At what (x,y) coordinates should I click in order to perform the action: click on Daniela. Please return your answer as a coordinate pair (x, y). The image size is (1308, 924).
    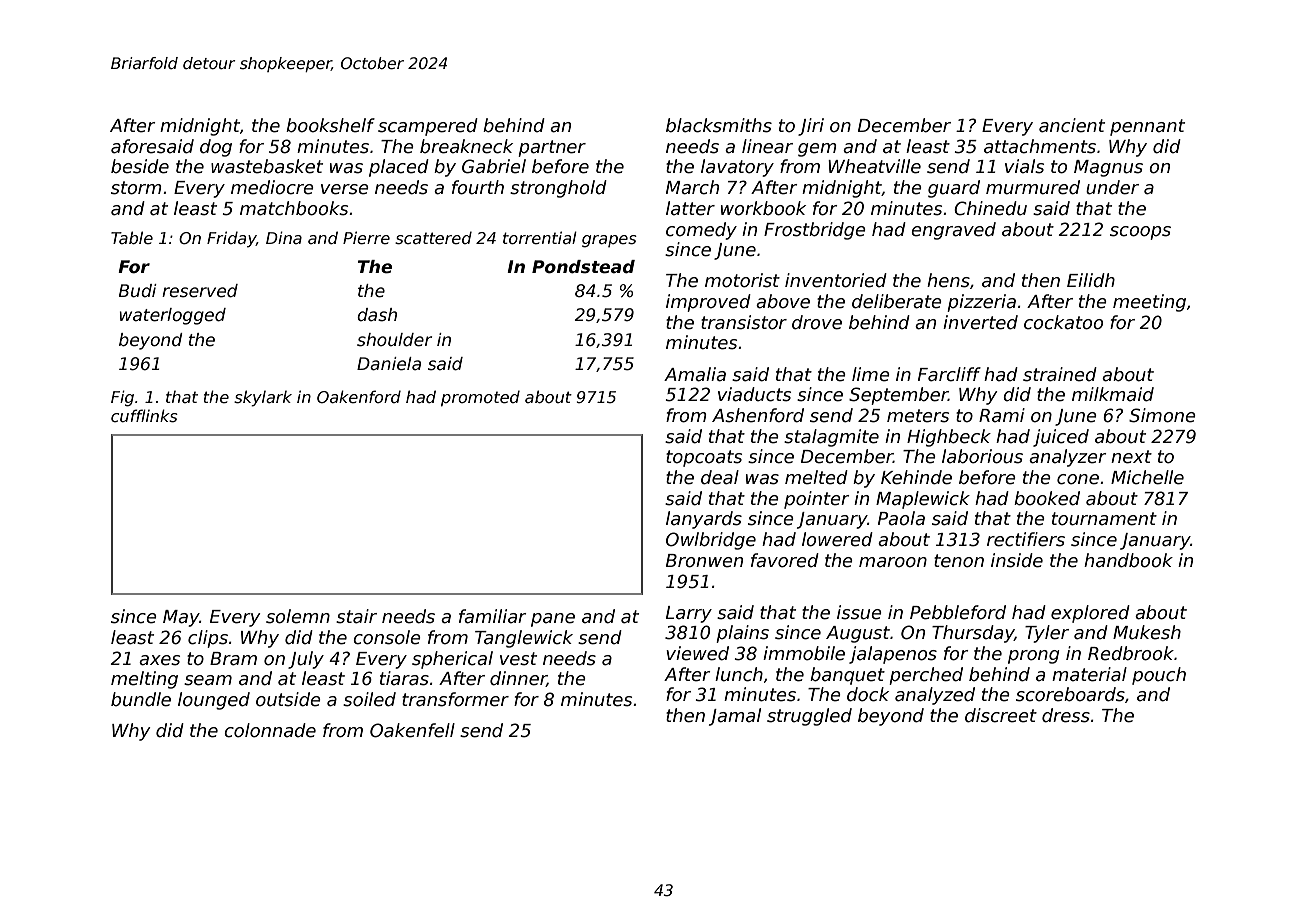
    Looking at the image, I should click on (389, 364).
